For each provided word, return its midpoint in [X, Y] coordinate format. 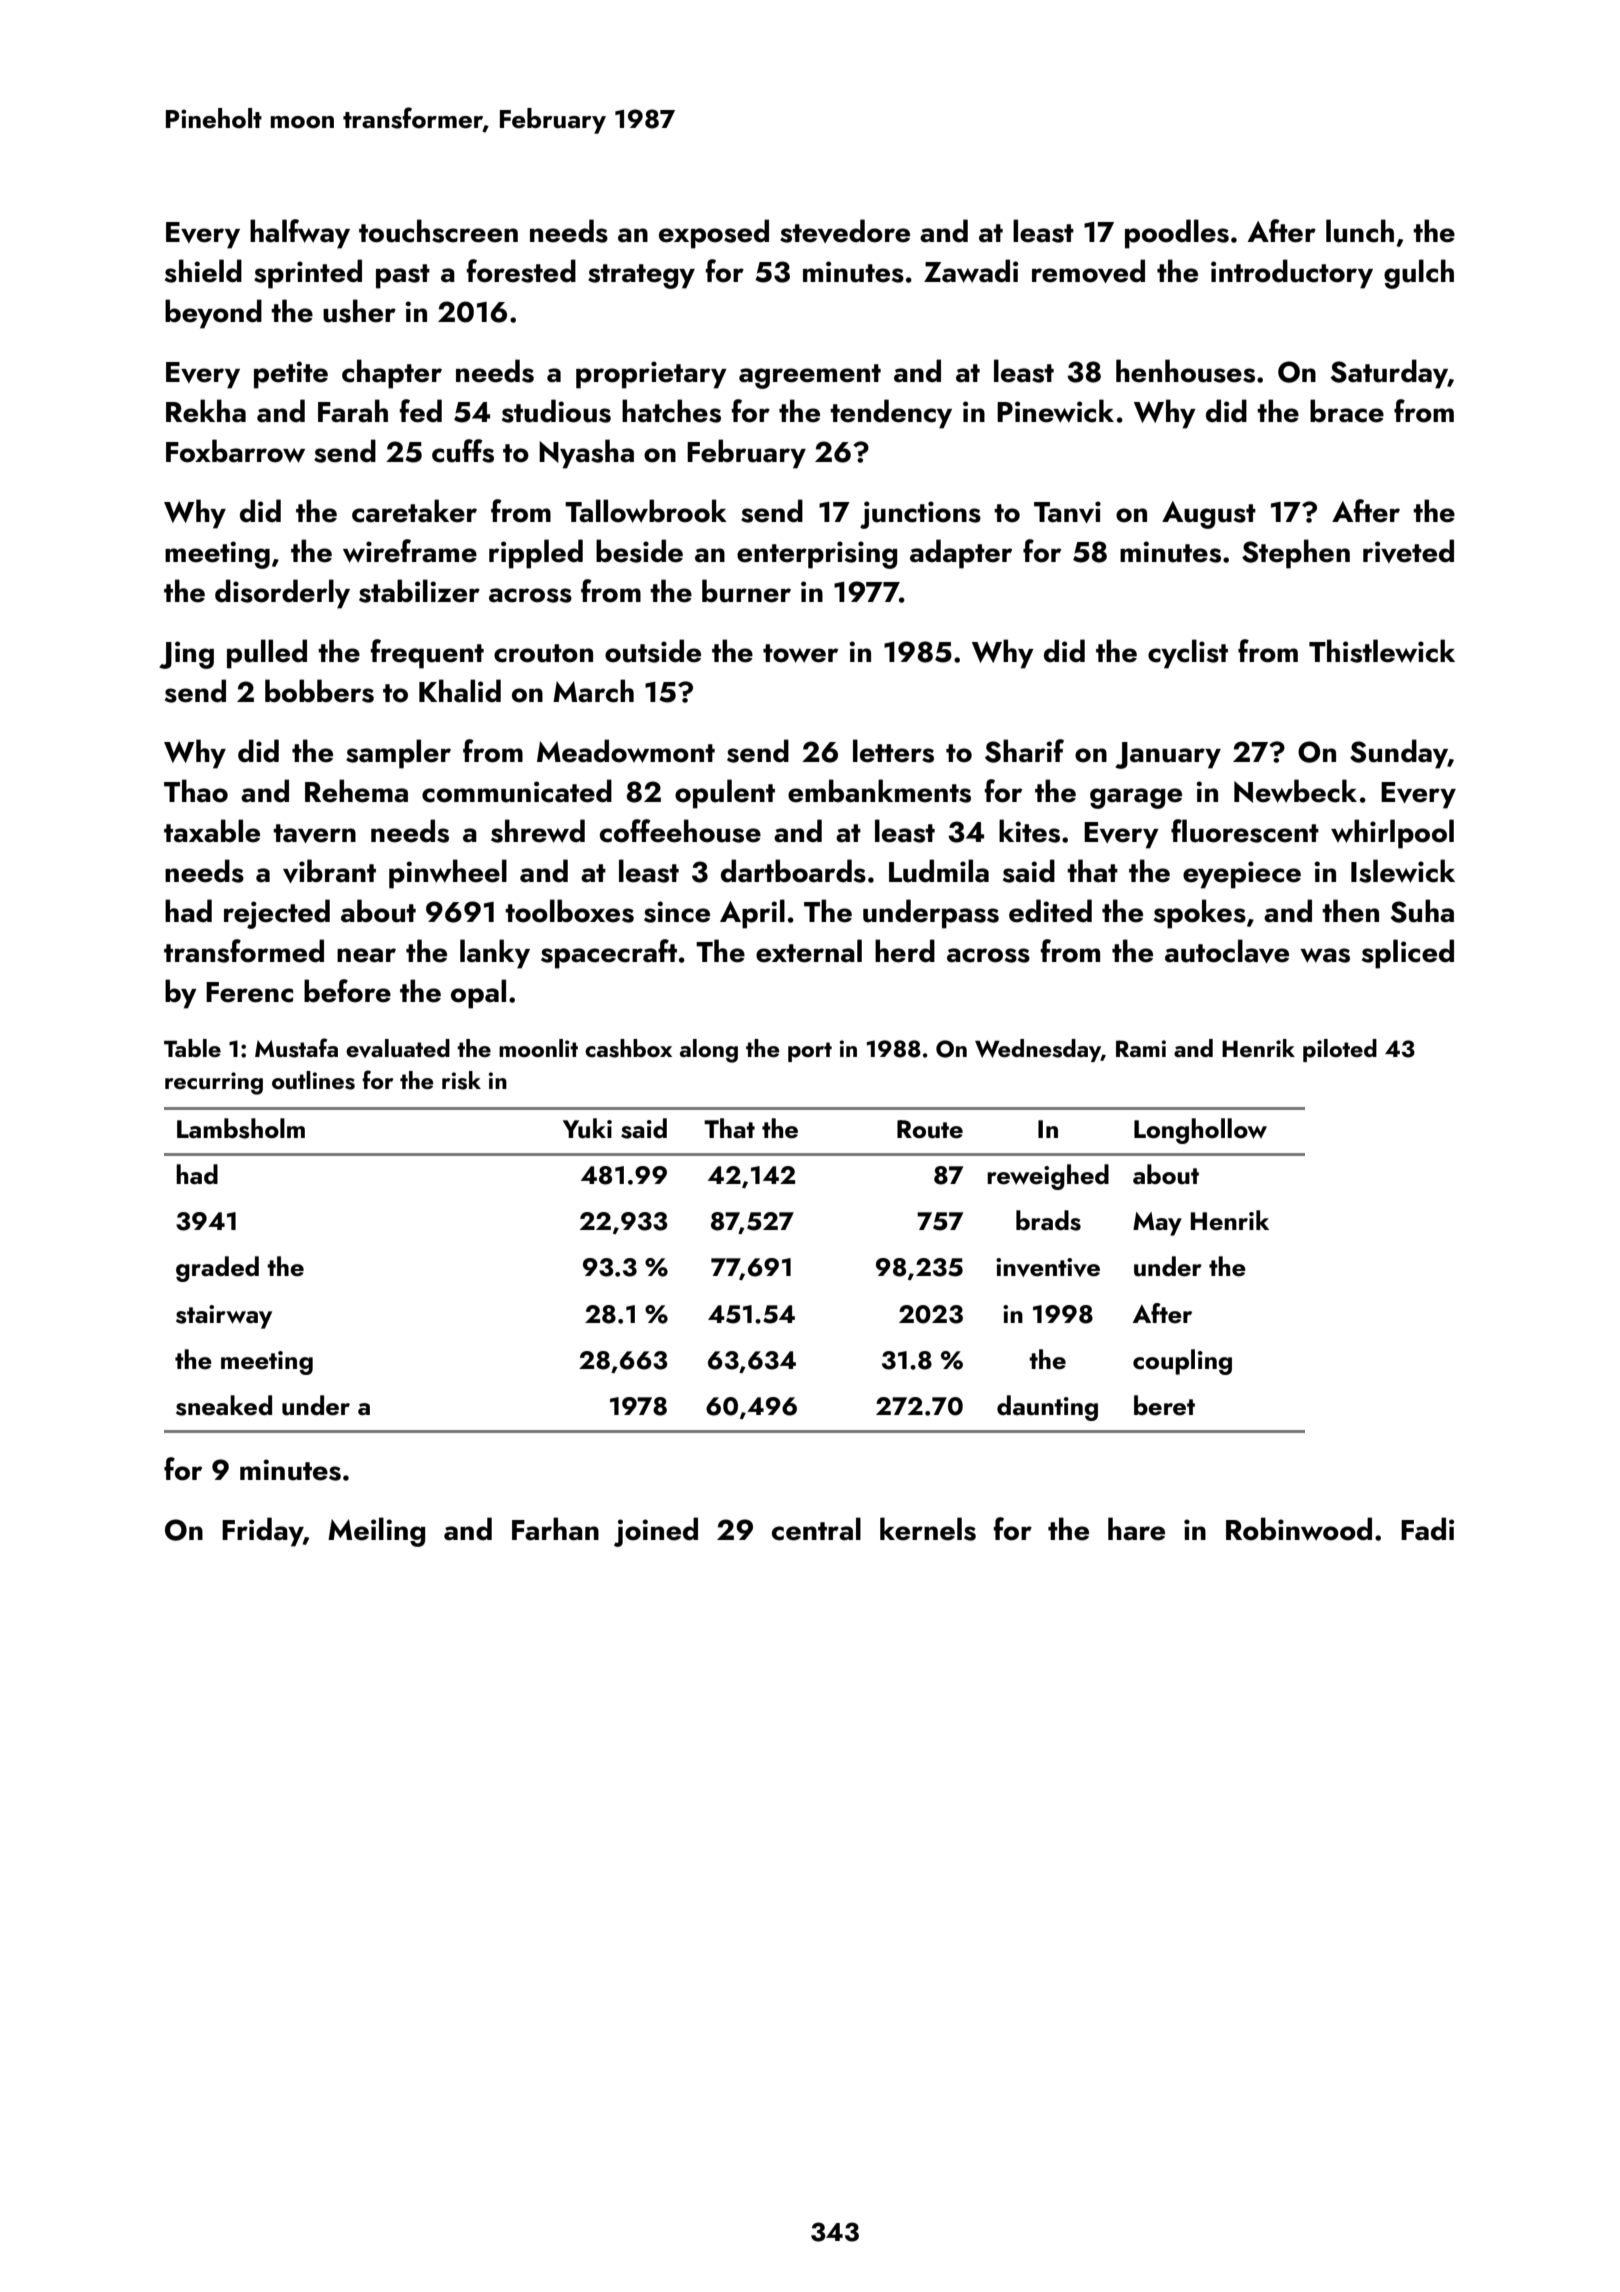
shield [203, 271]
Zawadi [971, 271]
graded [217, 1269]
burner [746, 591]
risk [461, 1080]
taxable [212, 831]
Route [930, 1129]
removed [1088, 271]
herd [905, 951]
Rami [1141, 1048]
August [1209, 515]
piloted [1340, 1050]
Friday [262, 1532]
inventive [1048, 1267]
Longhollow [1200, 1131]
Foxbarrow [235, 451]
